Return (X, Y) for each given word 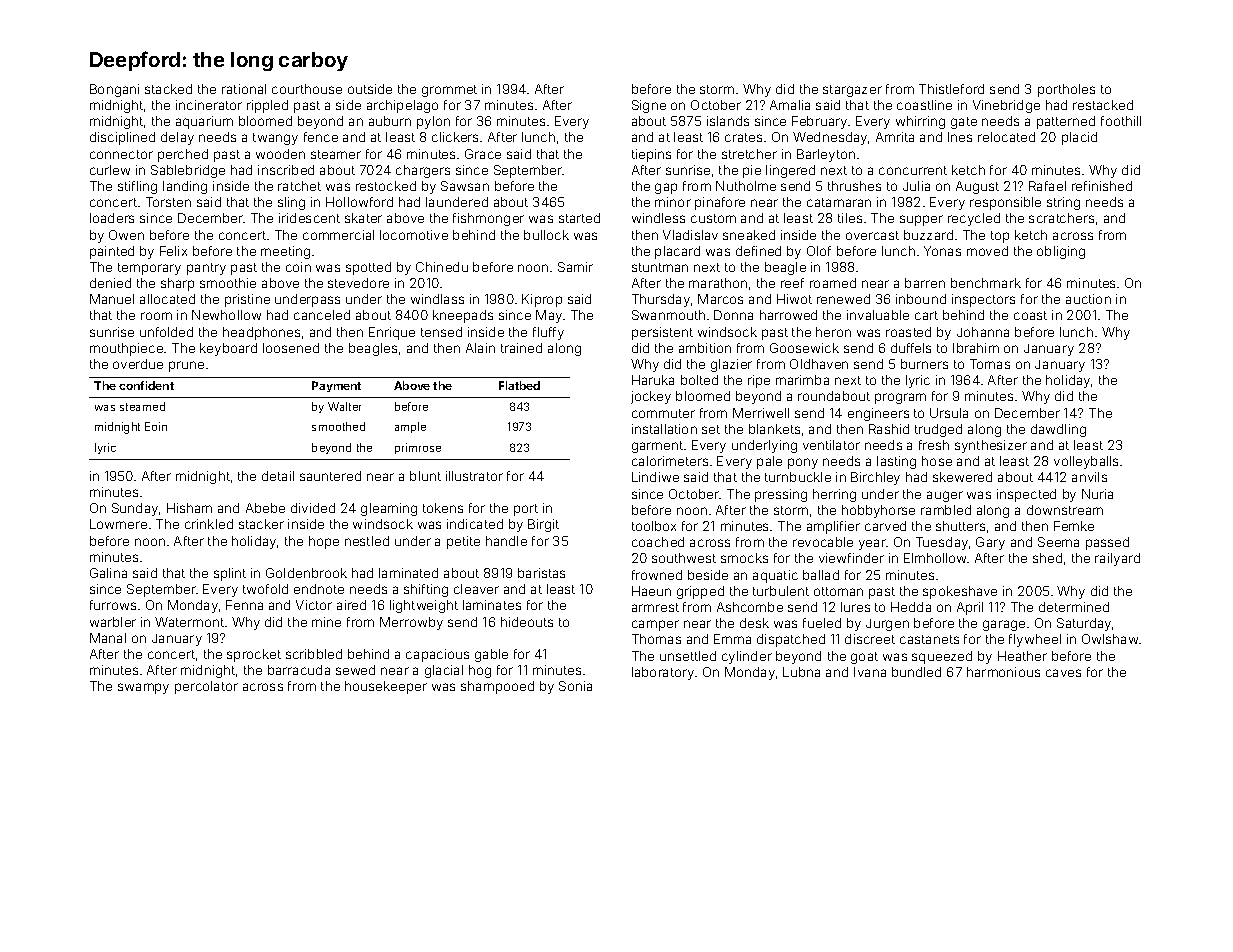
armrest (655, 607)
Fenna (244, 605)
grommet (449, 91)
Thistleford (951, 89)
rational (244, 89)
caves (1063, 673)
